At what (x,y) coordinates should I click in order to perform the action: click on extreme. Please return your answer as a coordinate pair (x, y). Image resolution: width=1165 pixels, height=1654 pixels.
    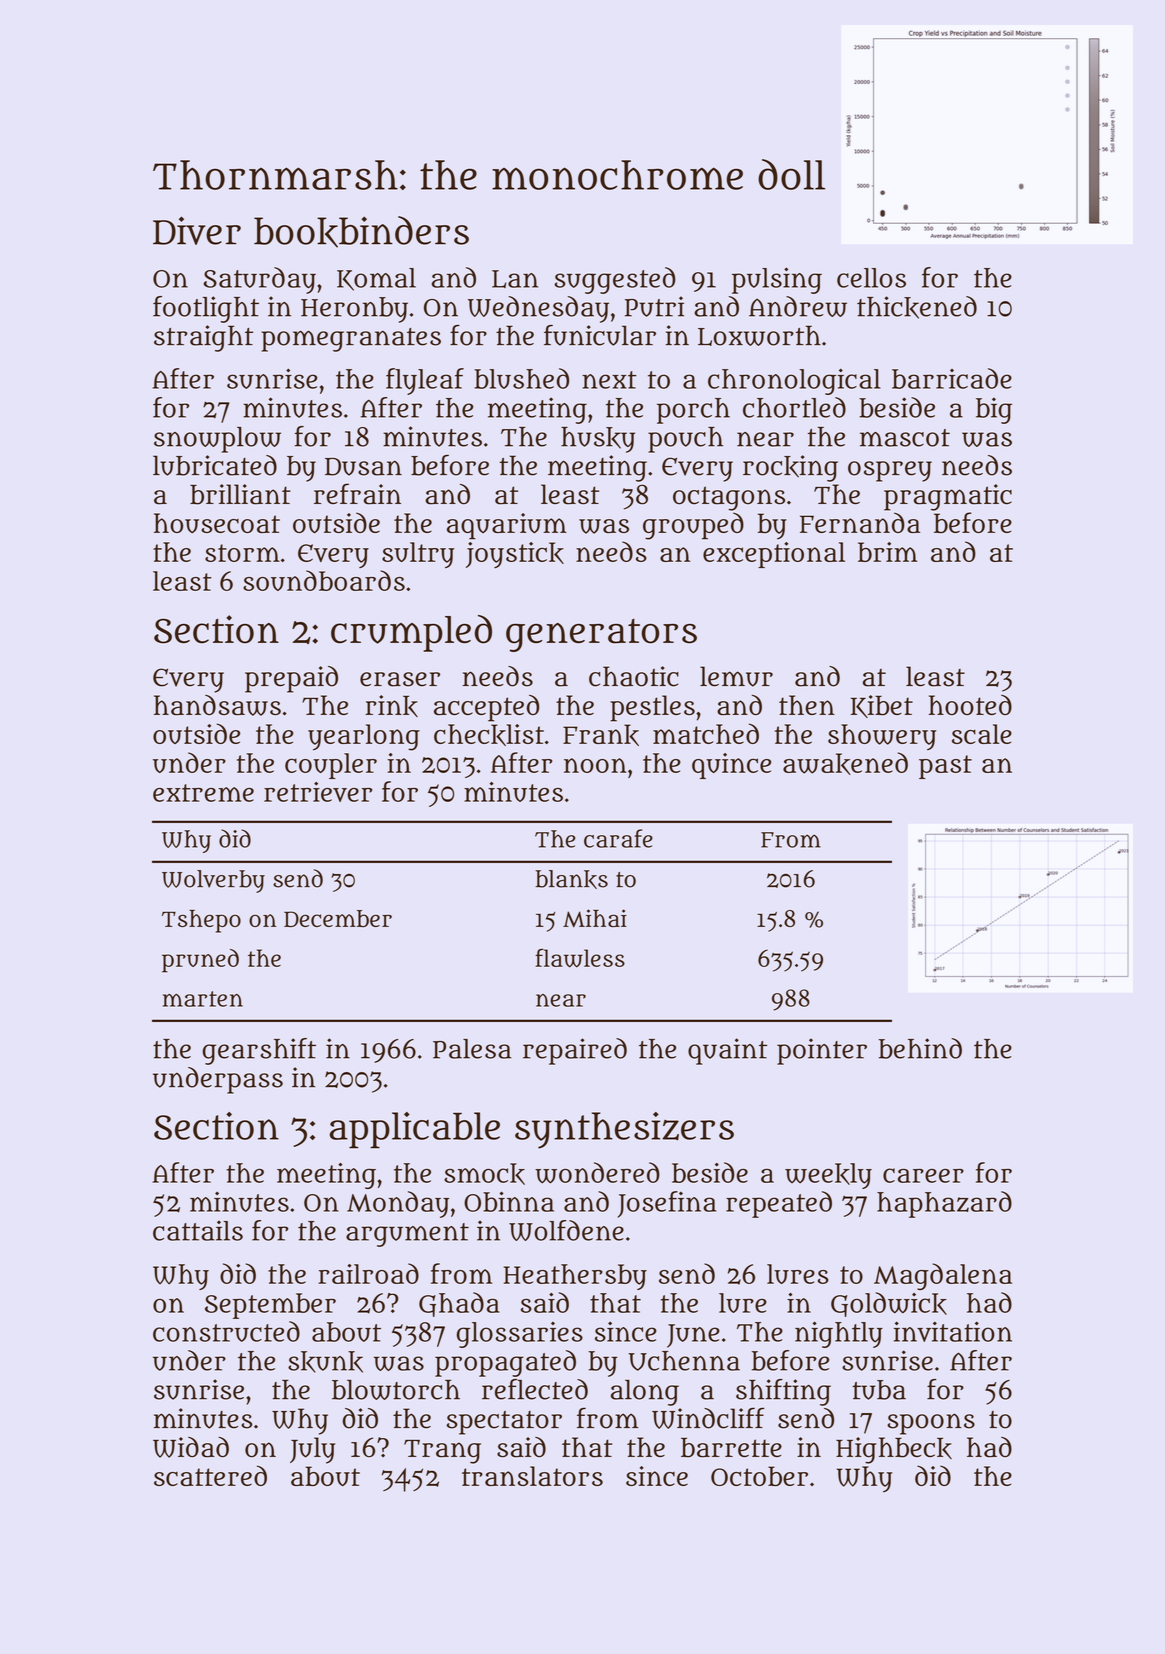
    Looking at the image, I should click on (203, 793).
